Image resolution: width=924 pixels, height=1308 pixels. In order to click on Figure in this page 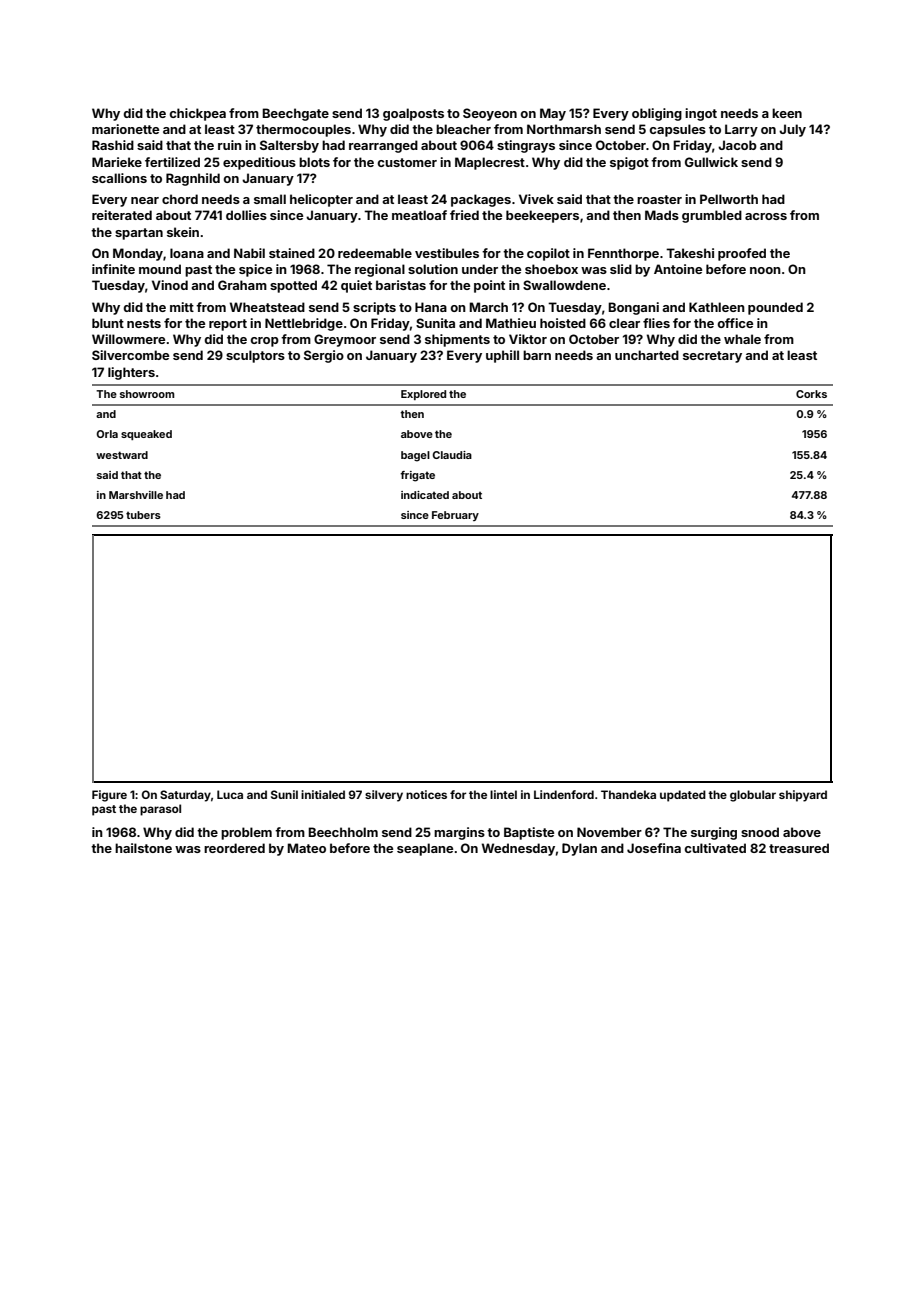, I will do `click(109, 796)`.
